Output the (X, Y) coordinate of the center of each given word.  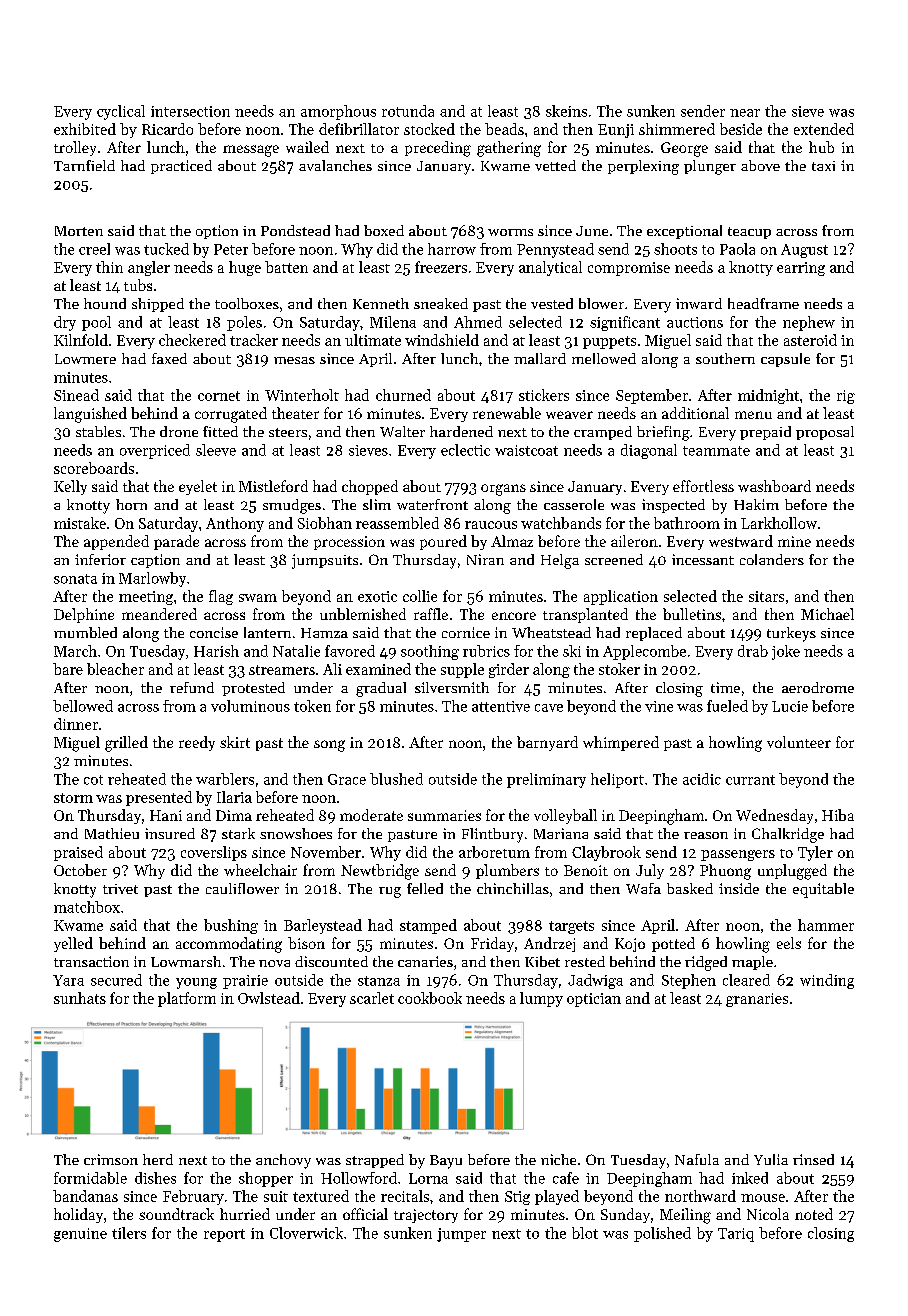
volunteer (799, 742)
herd (158, 1159)
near (745, 113)
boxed (384, 230)
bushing (231, 926)
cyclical (121, 112)
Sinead (76, 395)
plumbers (507, 871)
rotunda (408, 111)
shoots (675, 249)
